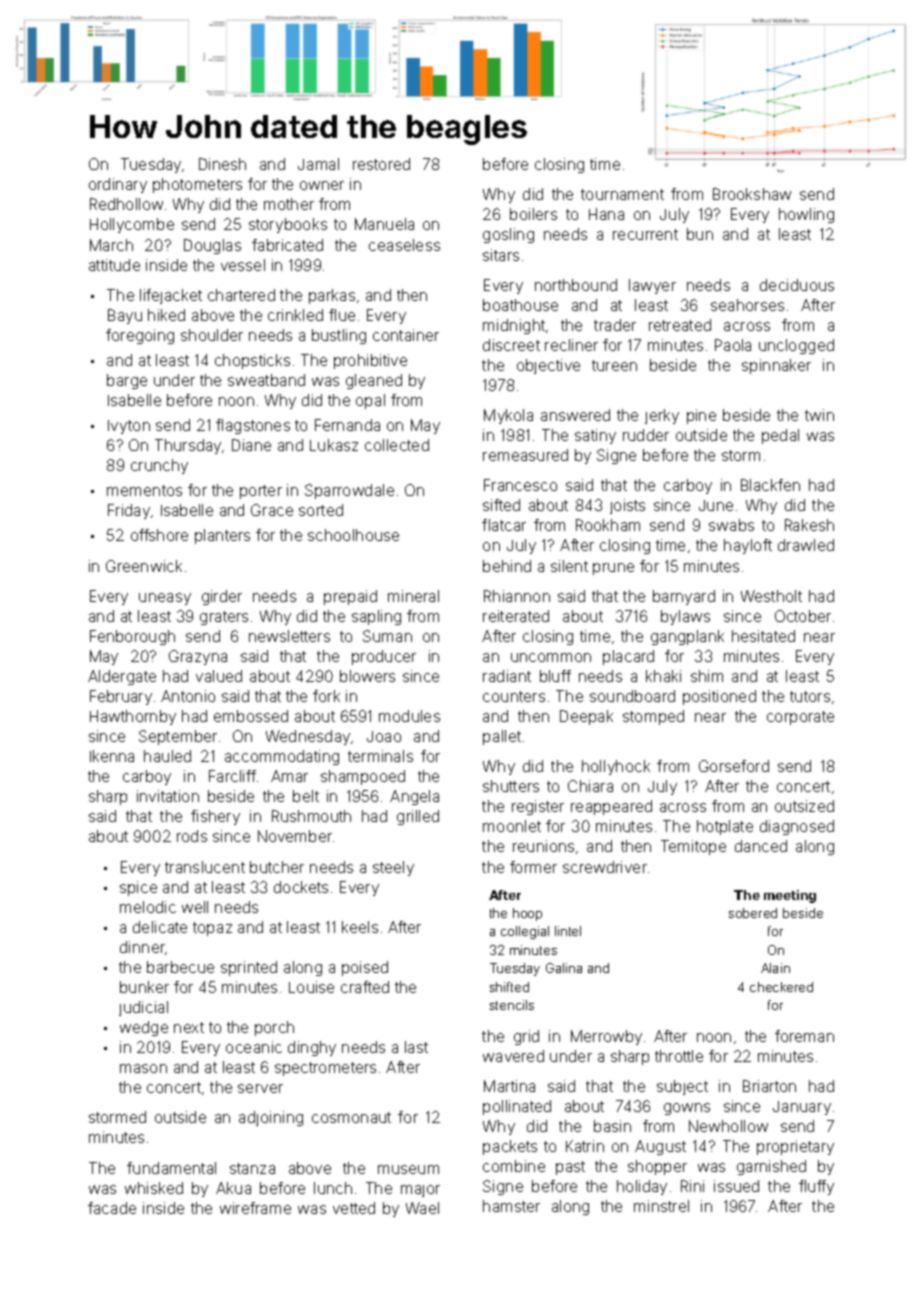 The width and height of the document is (924, 1308). I want to click on Manuela, so click(384, 224).
